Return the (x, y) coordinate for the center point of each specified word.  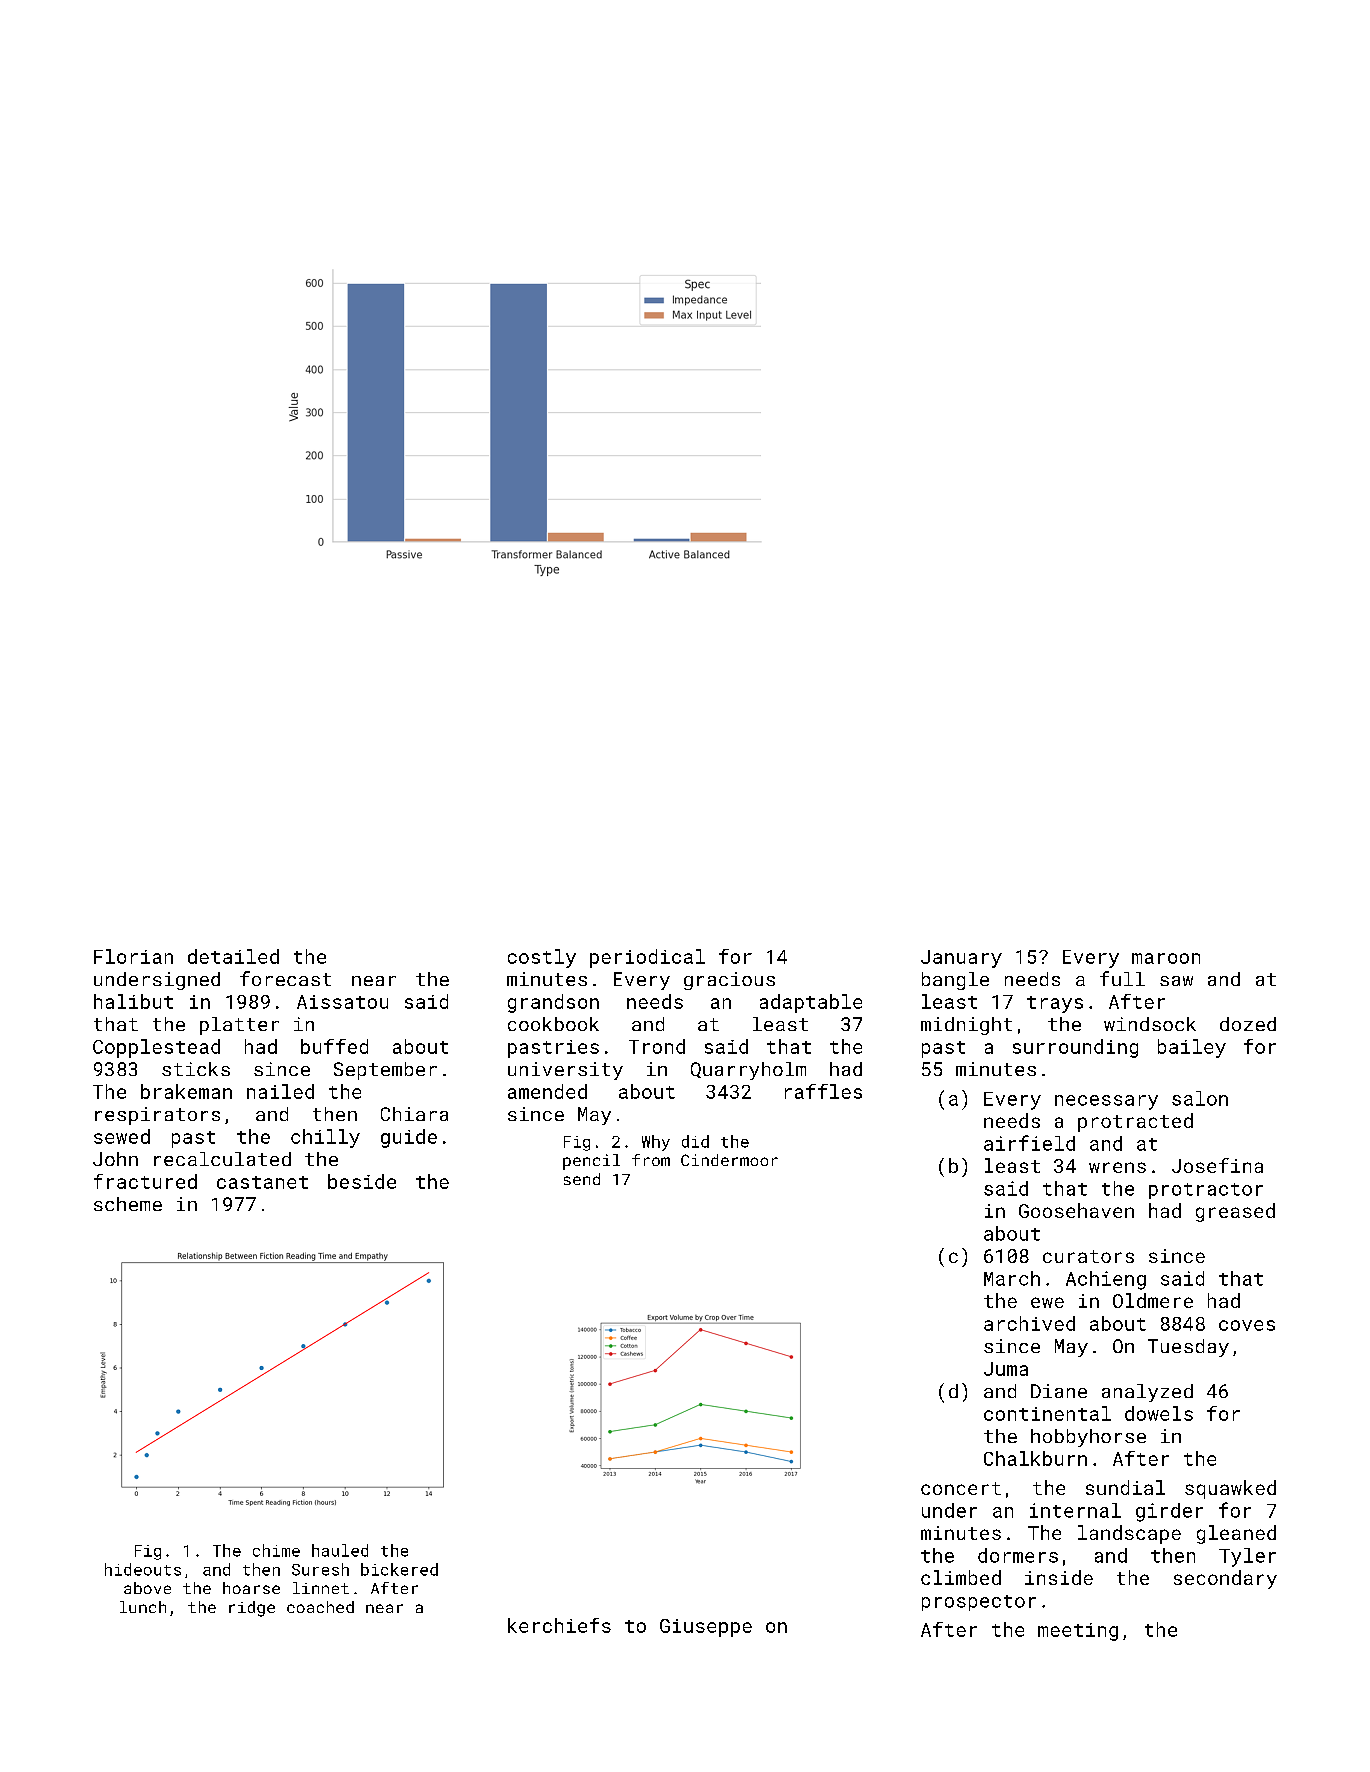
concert (961, 1488)
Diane (1059, 1391)
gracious (729, 981)
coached (320, 1607)
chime (276, 1550)
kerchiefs (559, 1625)
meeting (1078, 1632)
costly (542, 958)
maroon (1166, 958)
